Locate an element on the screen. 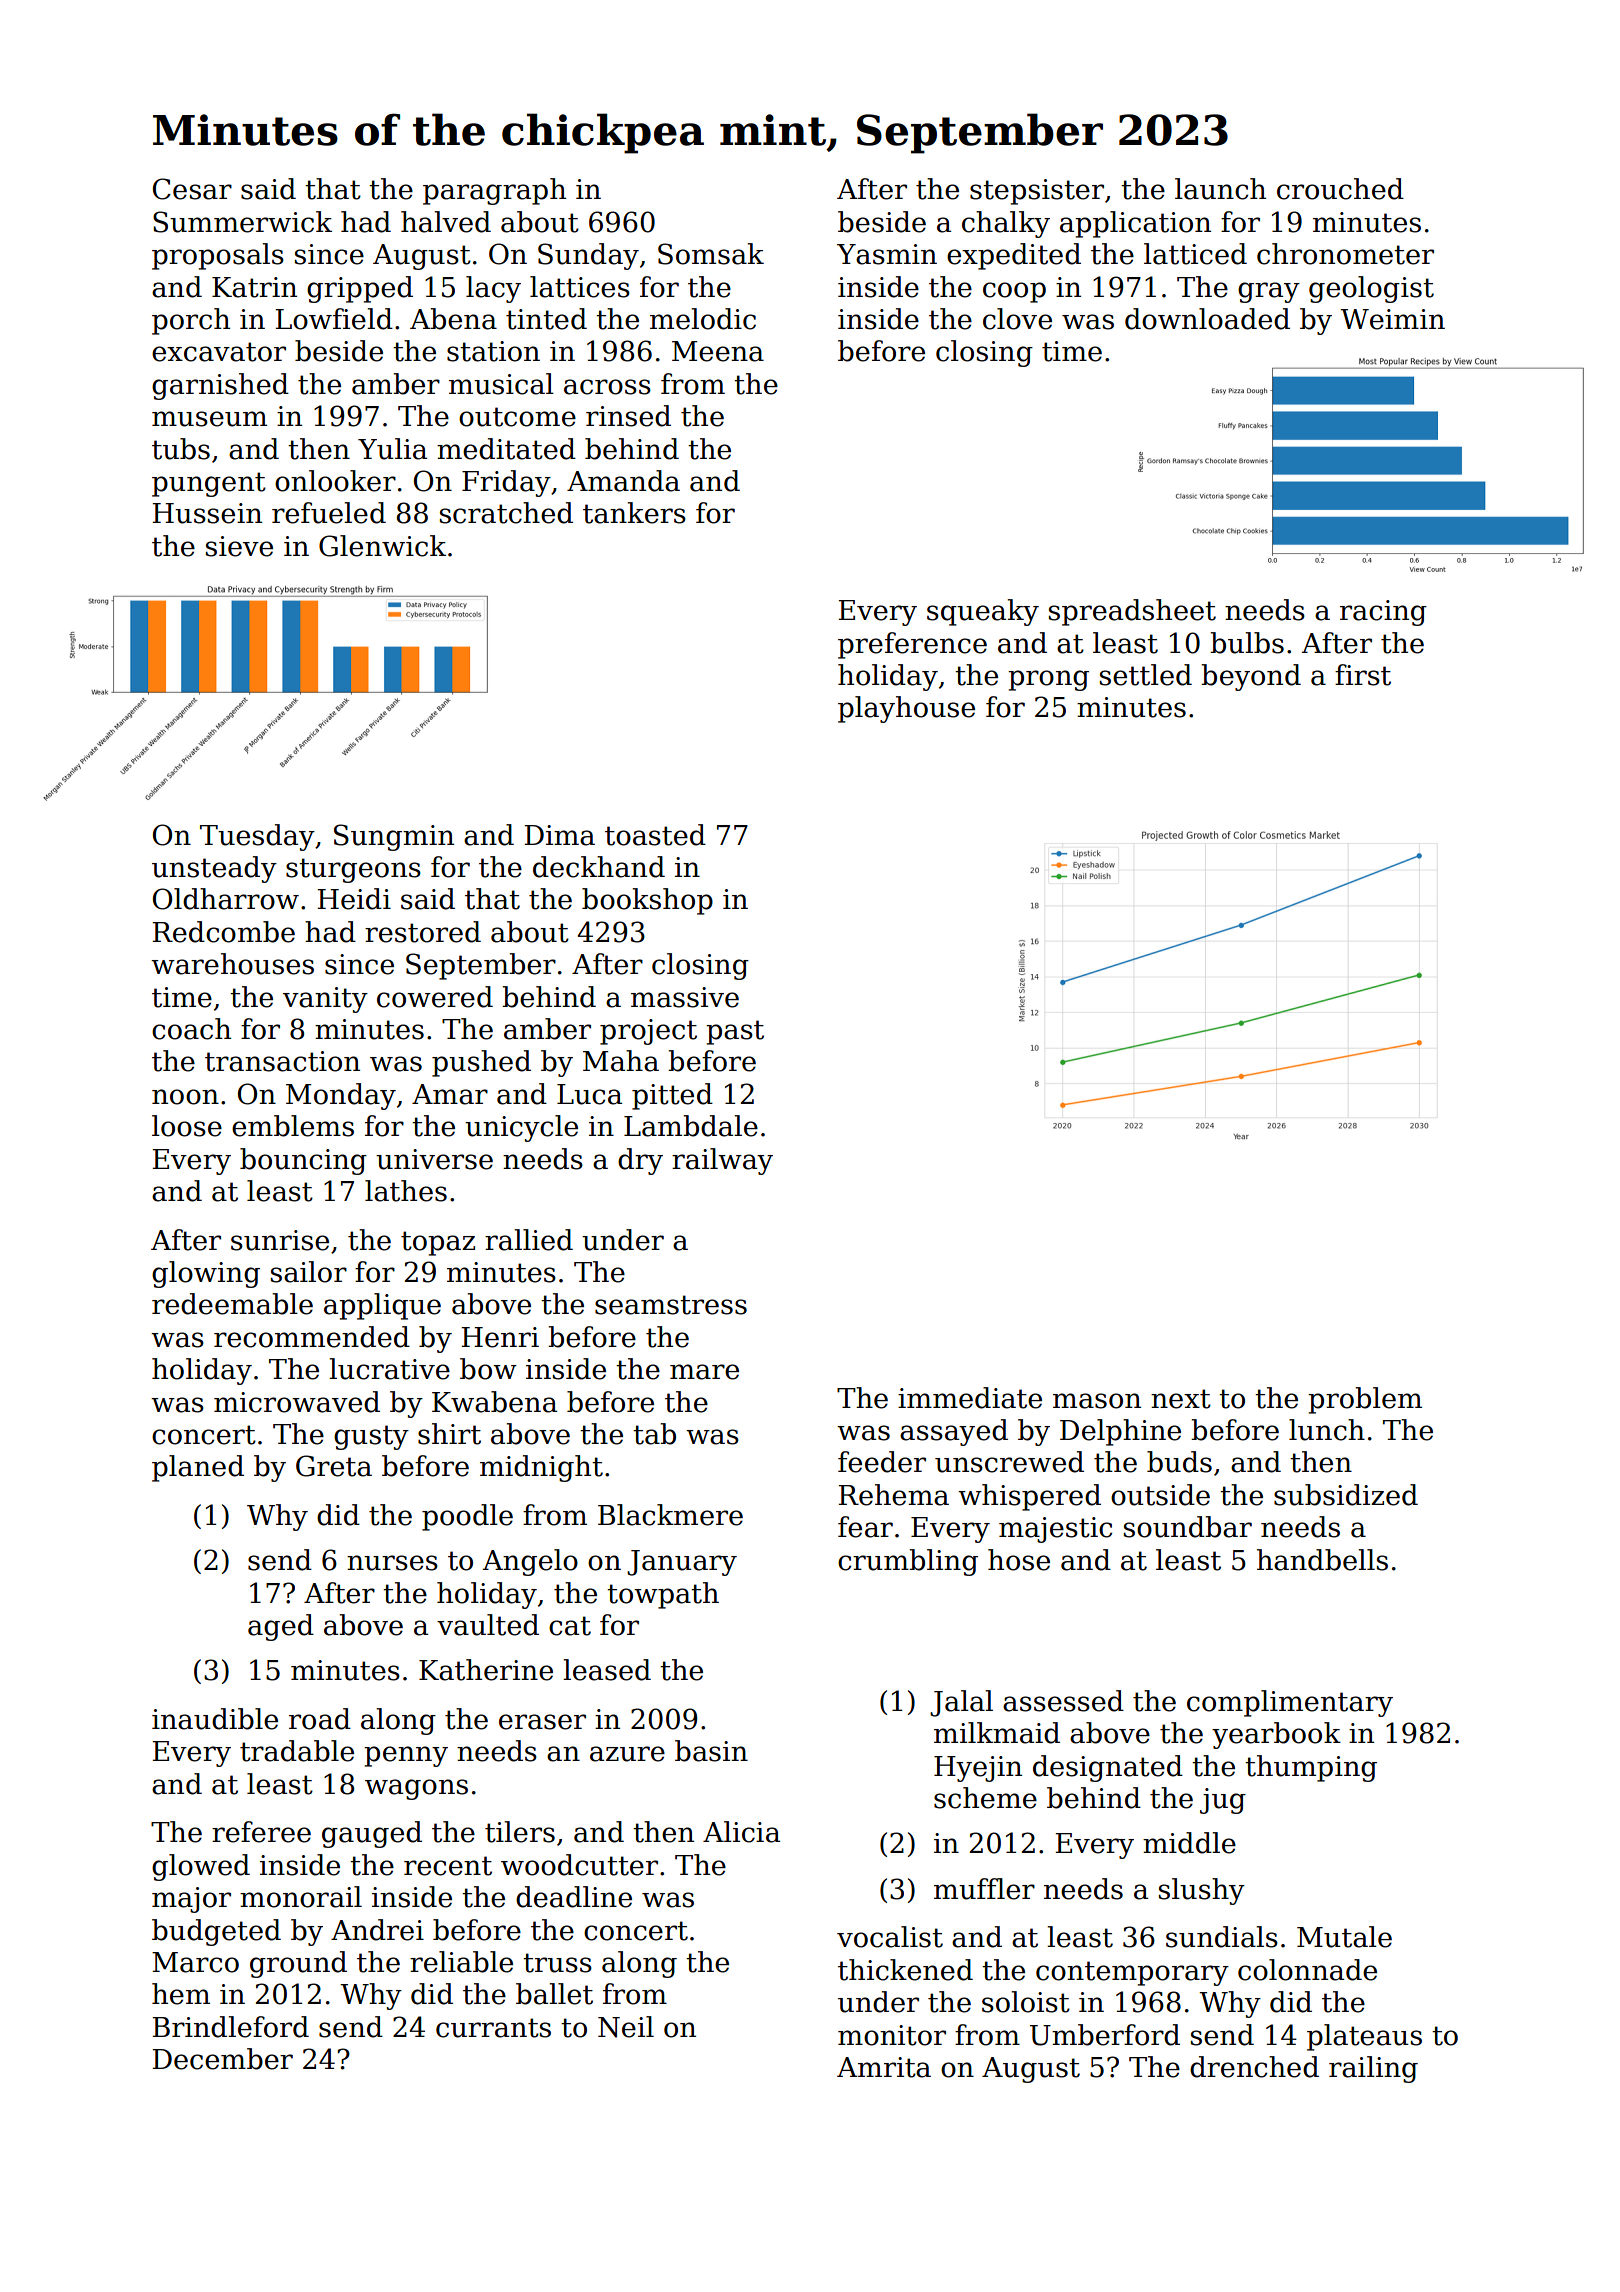  toasted is located at coordinates (655, 835).
